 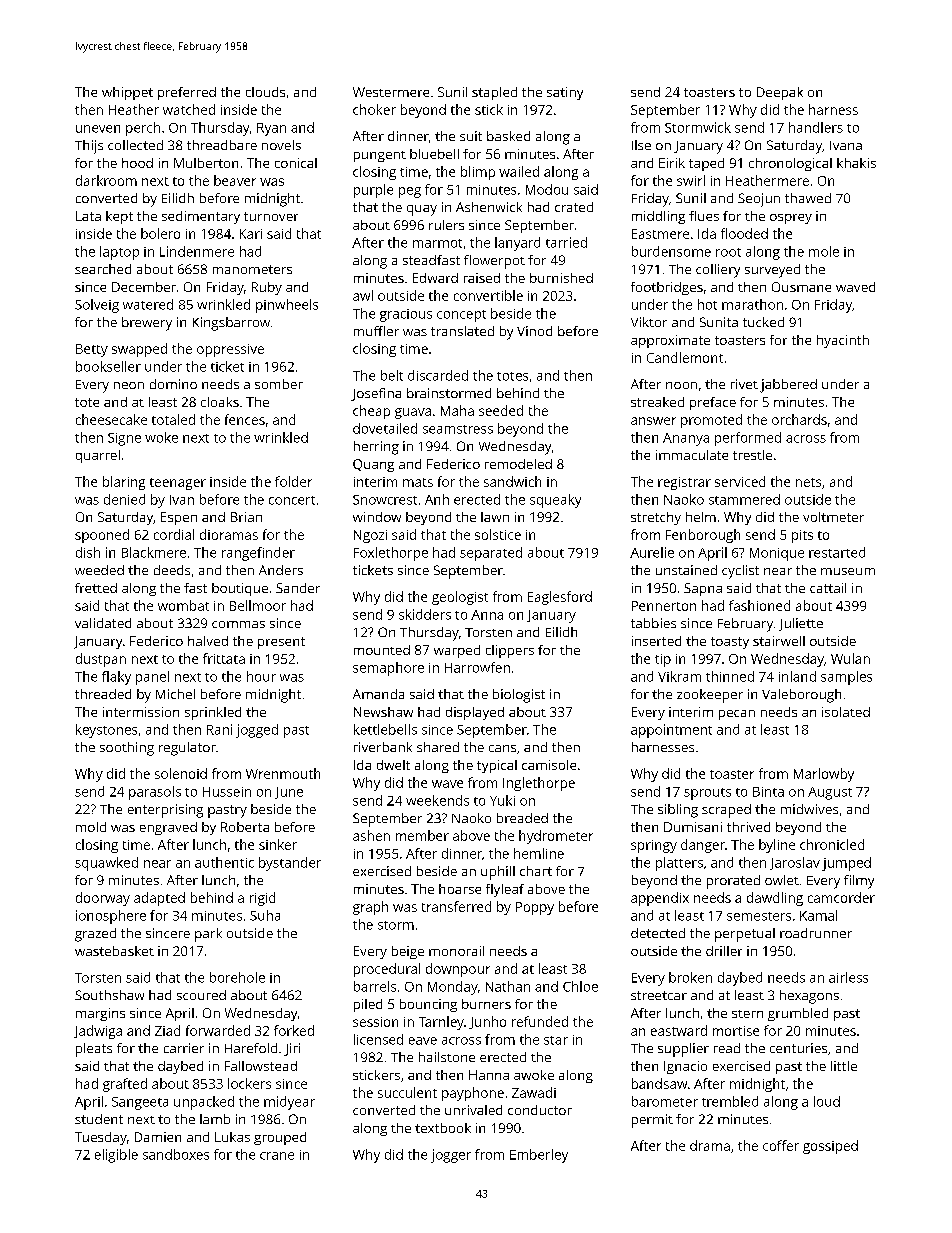 What do you see at coordinates (768, 792) in the document?
I see `Binta` at bounding box center [768, 792].
